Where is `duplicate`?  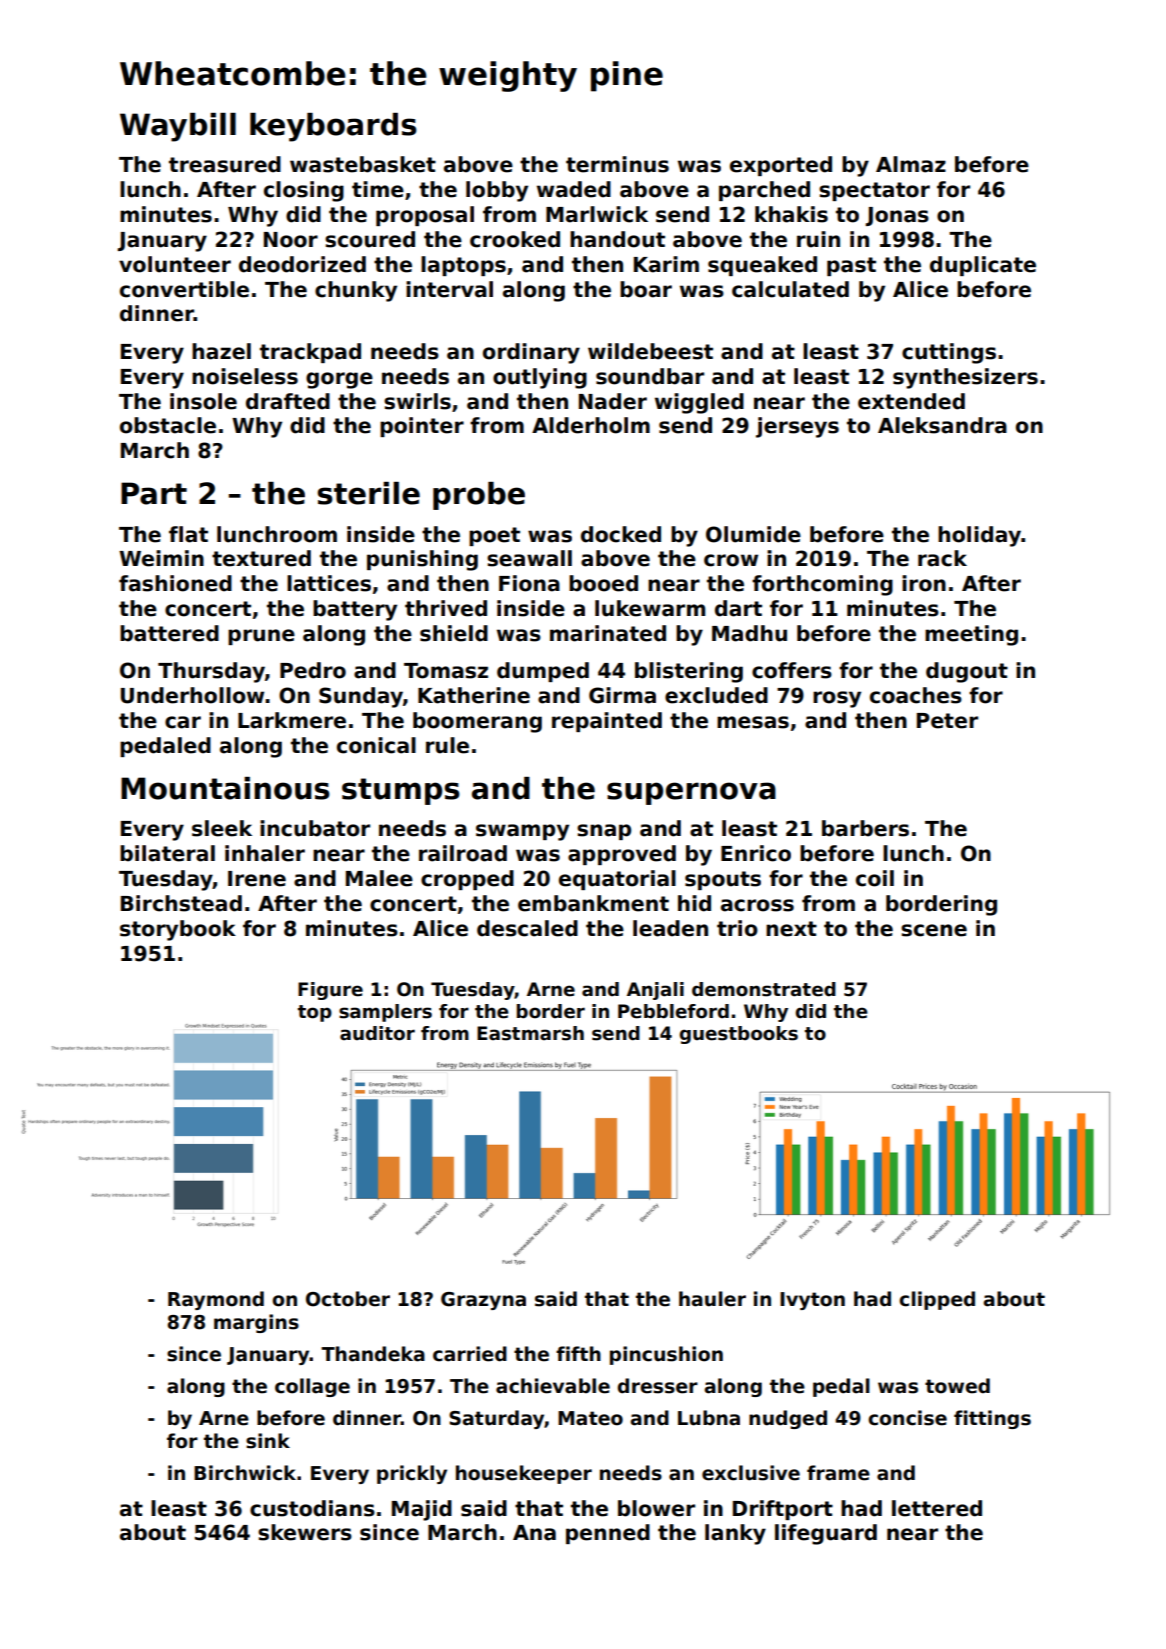
duplicate is located at coordinates (983, 266).
